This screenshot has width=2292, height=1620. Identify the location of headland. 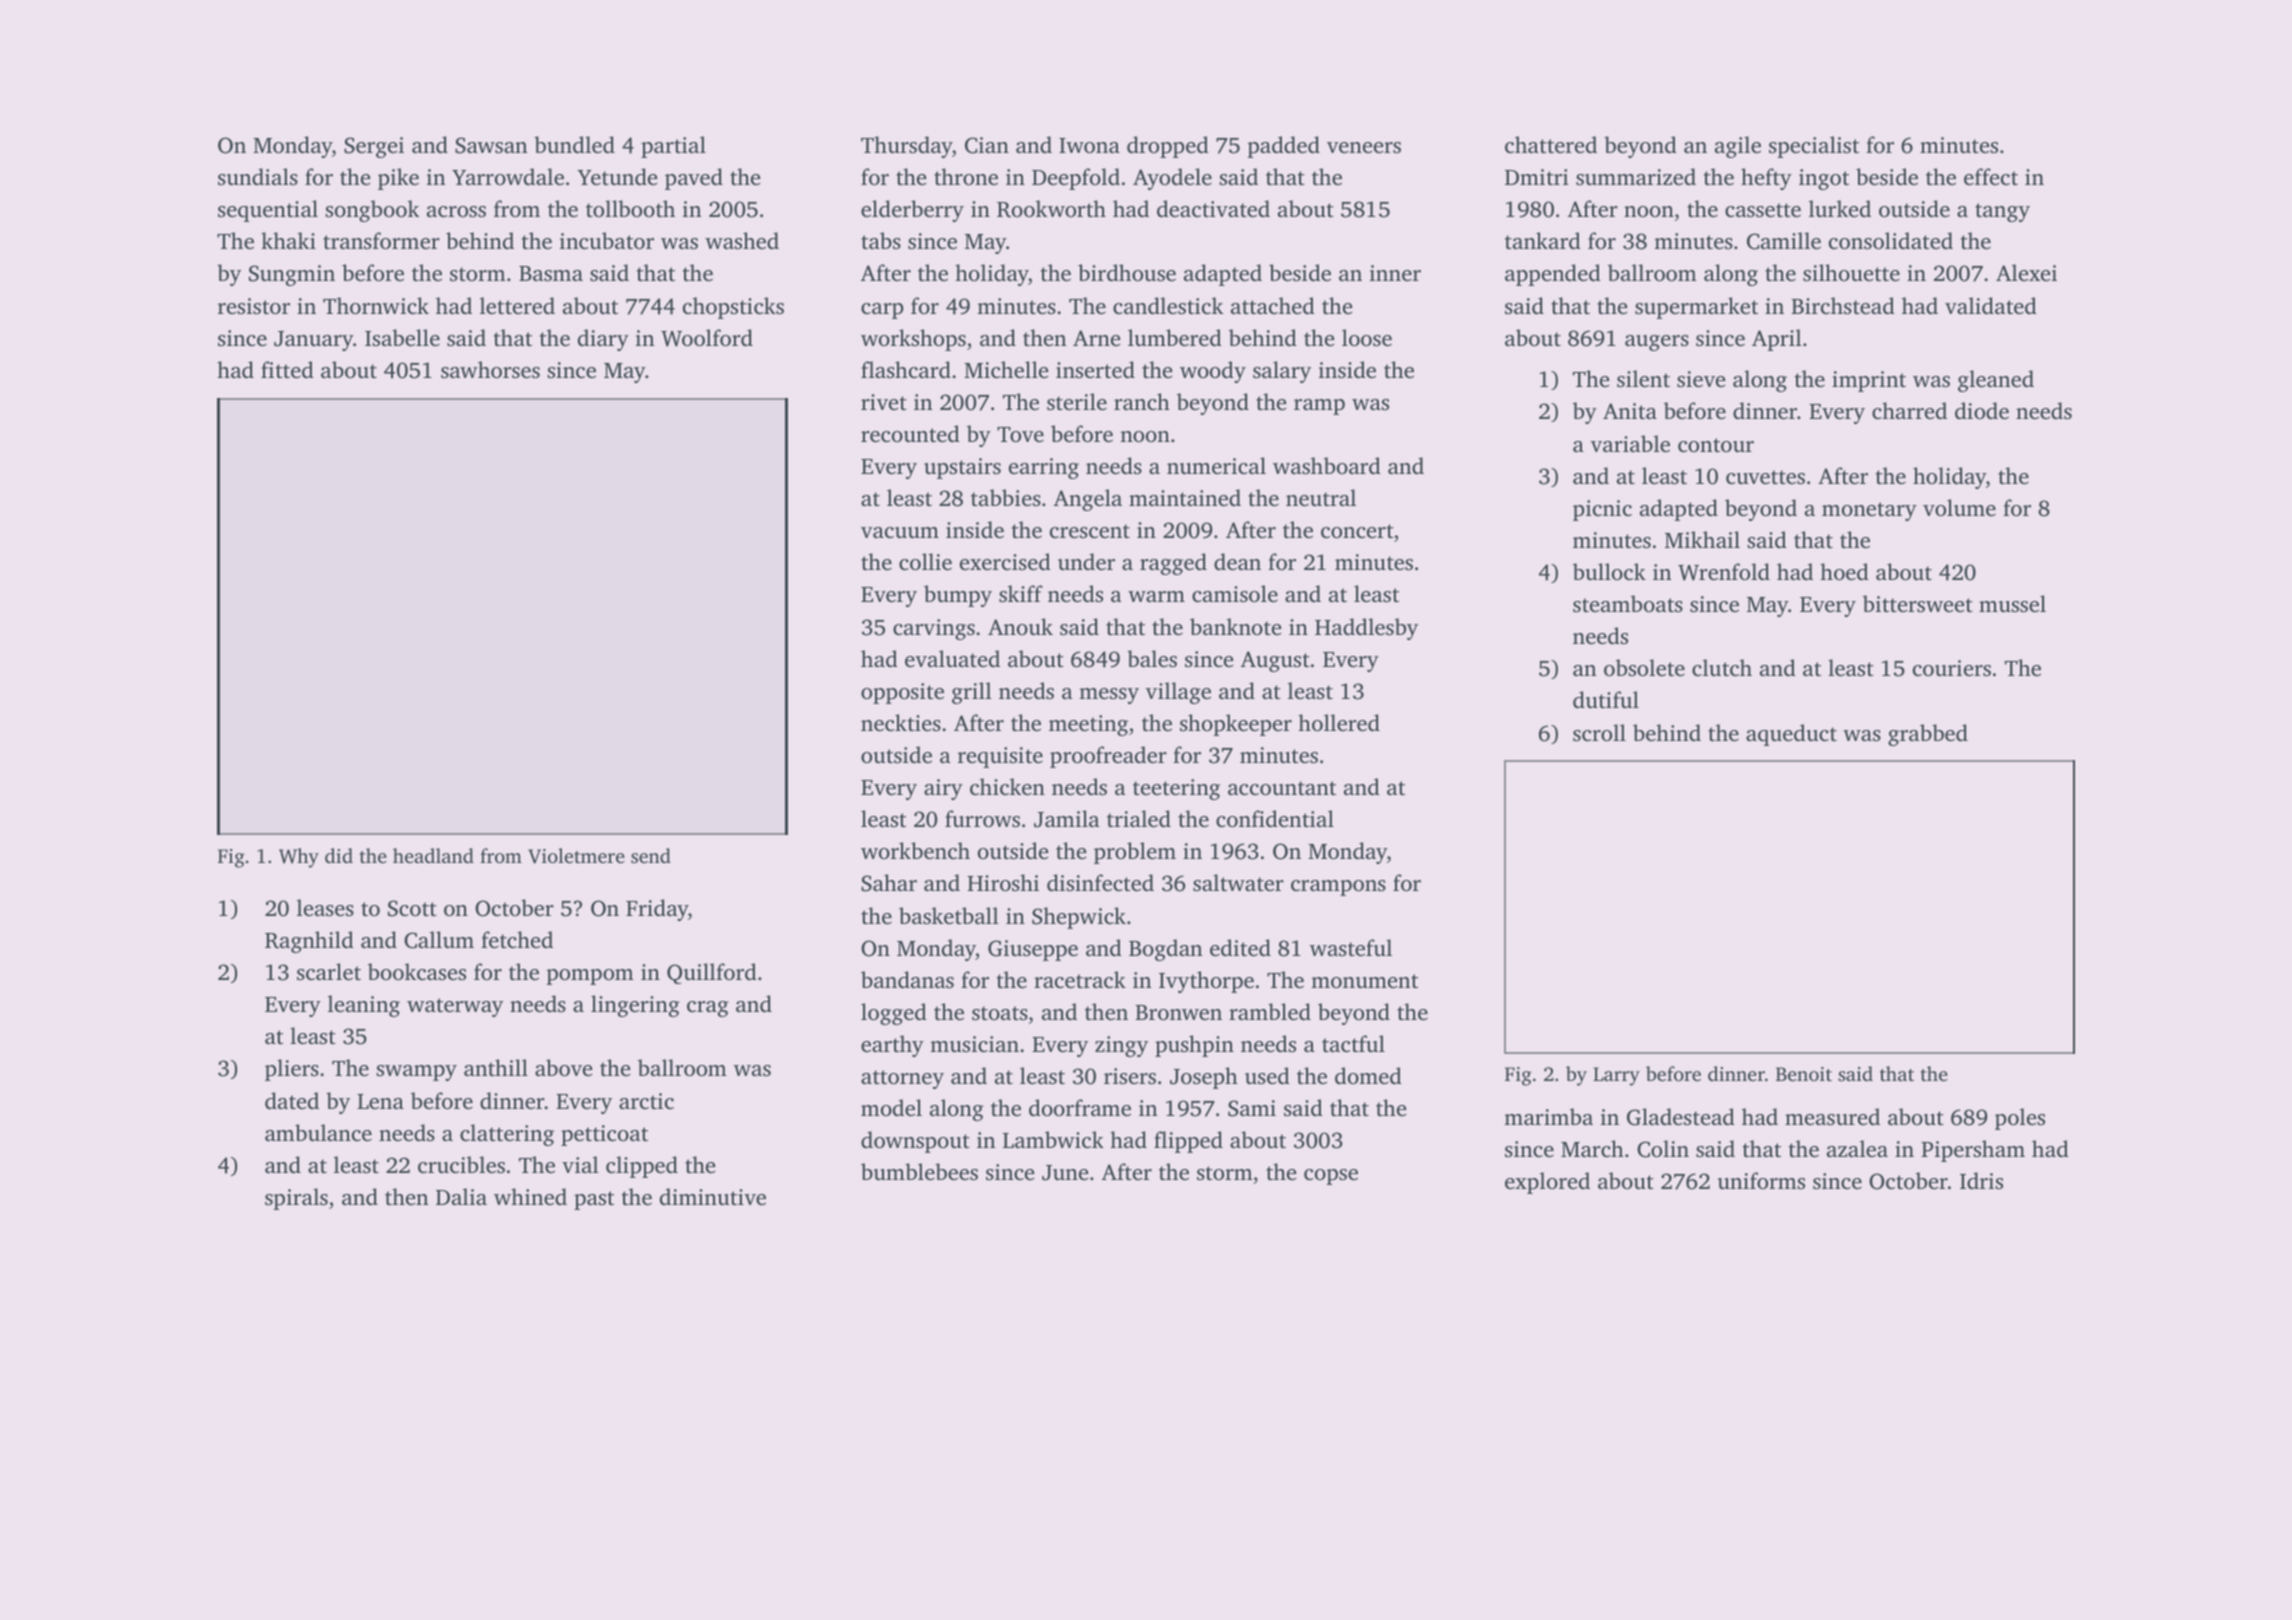
(433, 855).
